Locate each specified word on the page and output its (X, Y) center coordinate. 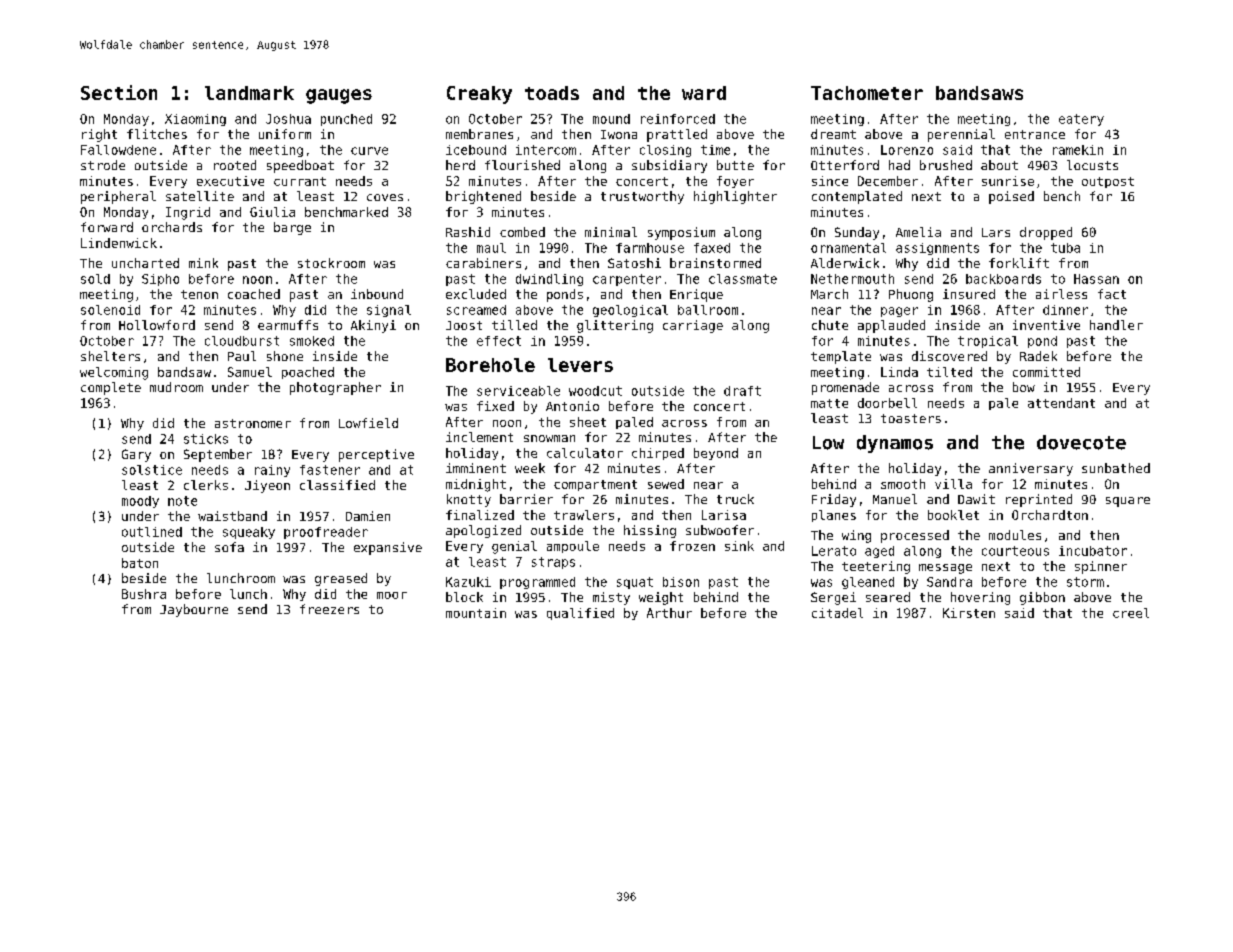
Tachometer (867, 93)
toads (552, 93)
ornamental (848, 248)
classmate (743, 279)
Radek (1038, 356)
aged (879, 552)
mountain (476, 613)
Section (119, 92)
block (464, 597)
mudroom (176, 387)
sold (95, 279)
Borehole (490, 365)
